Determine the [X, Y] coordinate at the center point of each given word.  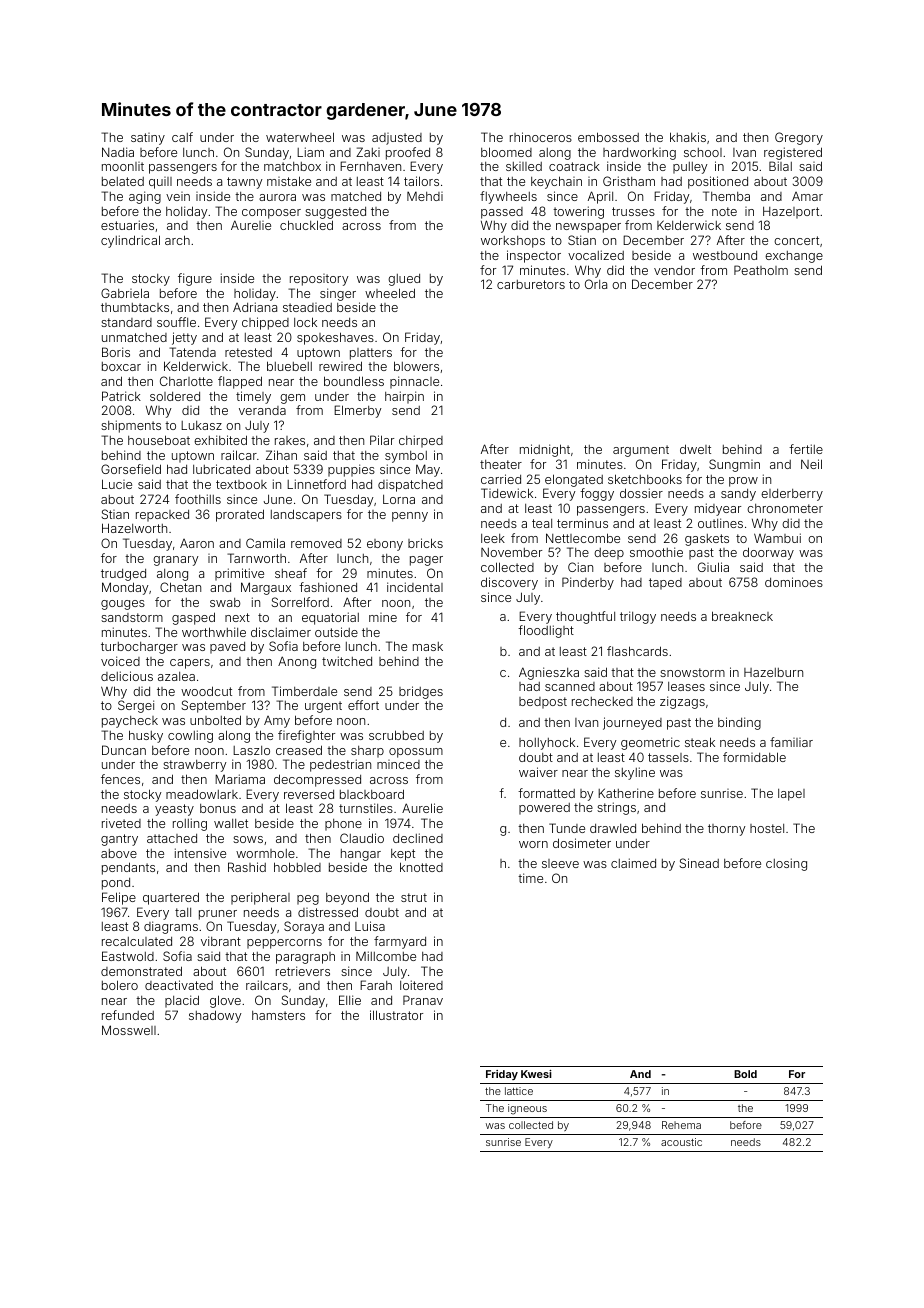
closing [786, 864]
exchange [794, 257]
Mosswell [129, 1030]
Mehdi [425, 196]
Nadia [118, 152]
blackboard [372, 794]
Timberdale [304, 691]
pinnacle [414, 382]
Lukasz [201, 425]
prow [743, 482]
